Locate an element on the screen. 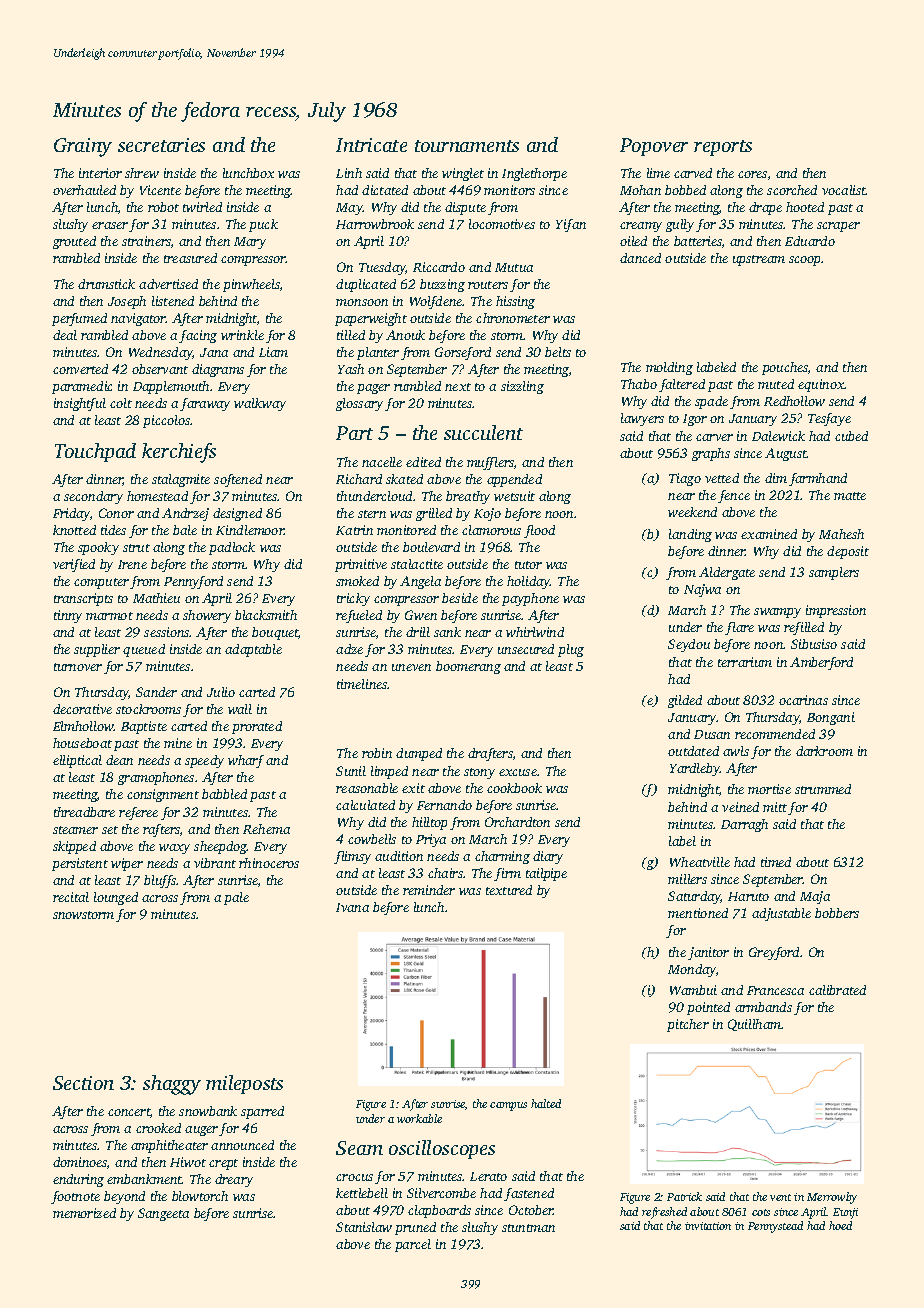 Image resolution: width=924 pixels, height=1308 pixels. parcel is located at coordinates (413, 1245).
